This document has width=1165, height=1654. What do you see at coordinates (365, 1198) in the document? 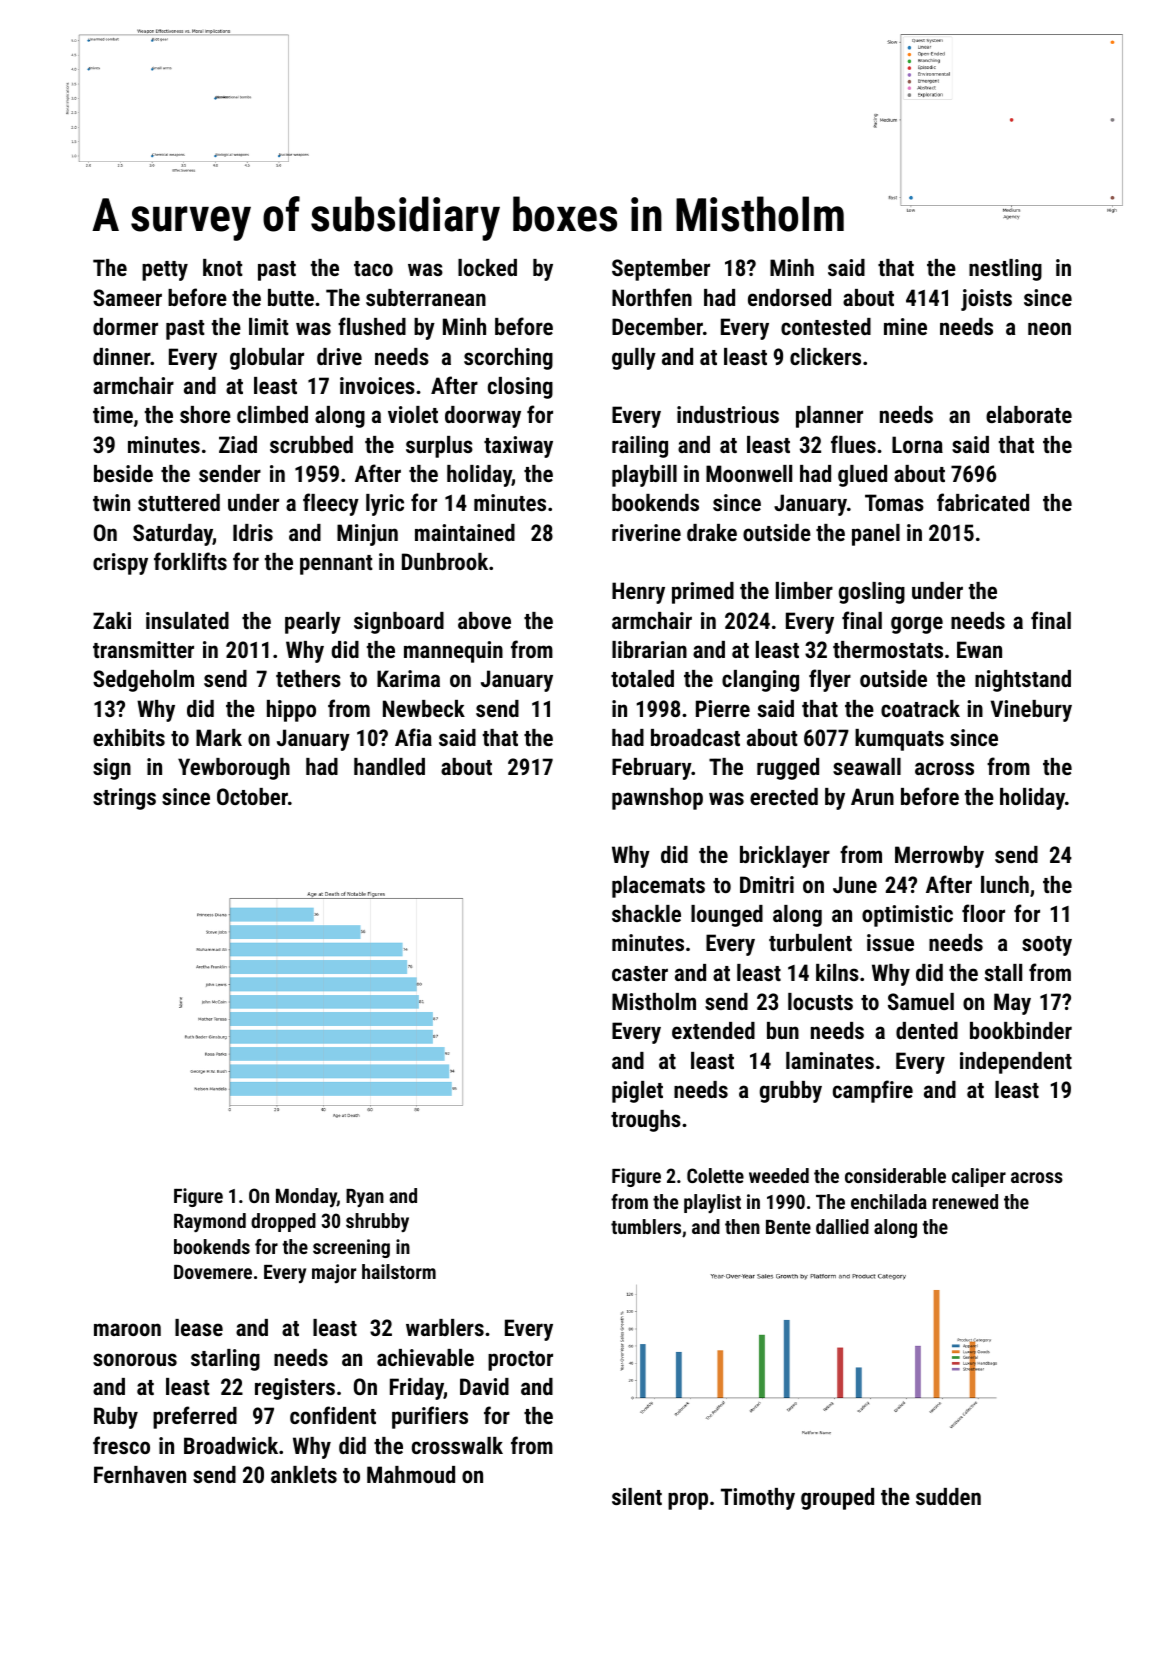
I see `Ryan` at bounding box center [365, 1198].
